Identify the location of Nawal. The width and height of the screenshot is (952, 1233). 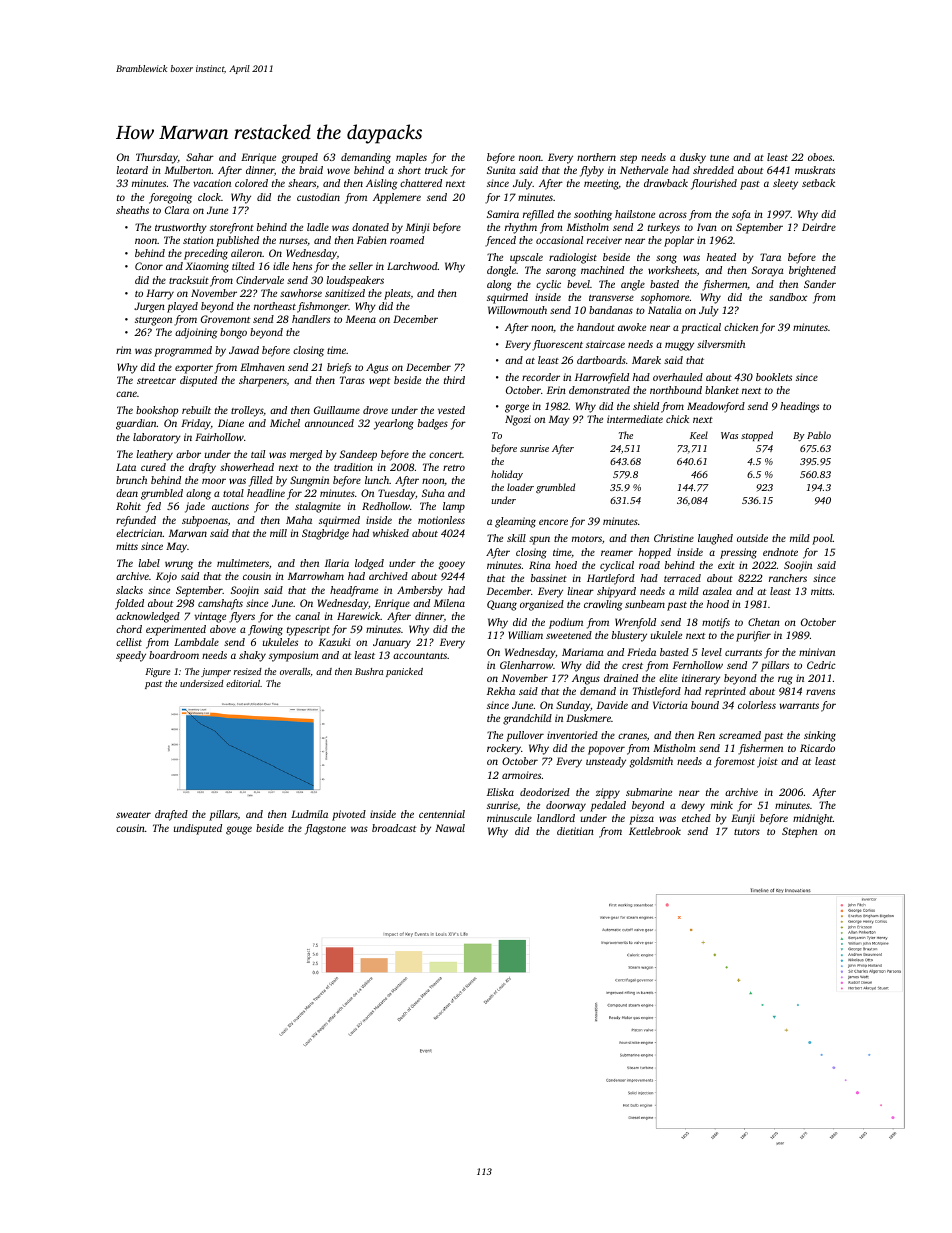
(450, 828).
